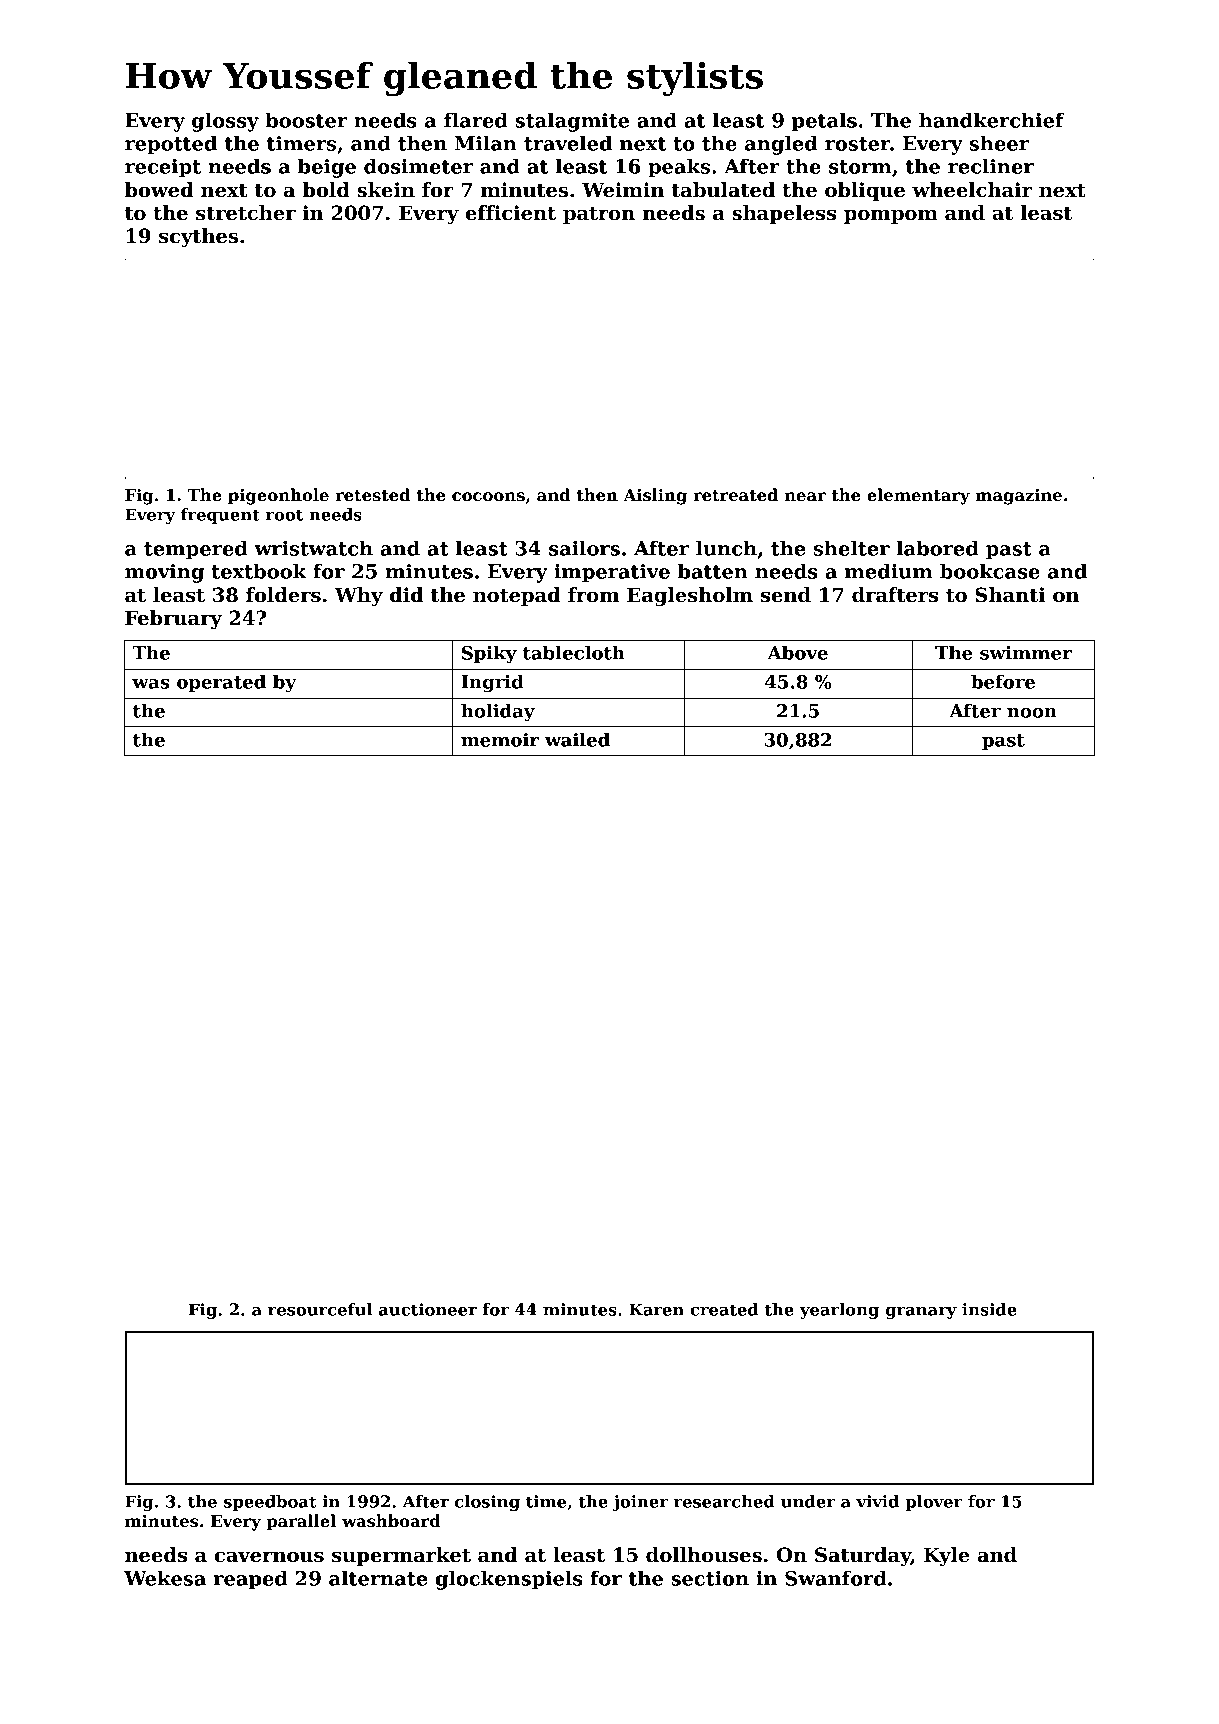 Image resolution: width=1219 pixels, height=1724 pixels. What do you see at coordinates (1003, 681) in the screenshot?
I see `before` at bounding box center [1003, 681].
